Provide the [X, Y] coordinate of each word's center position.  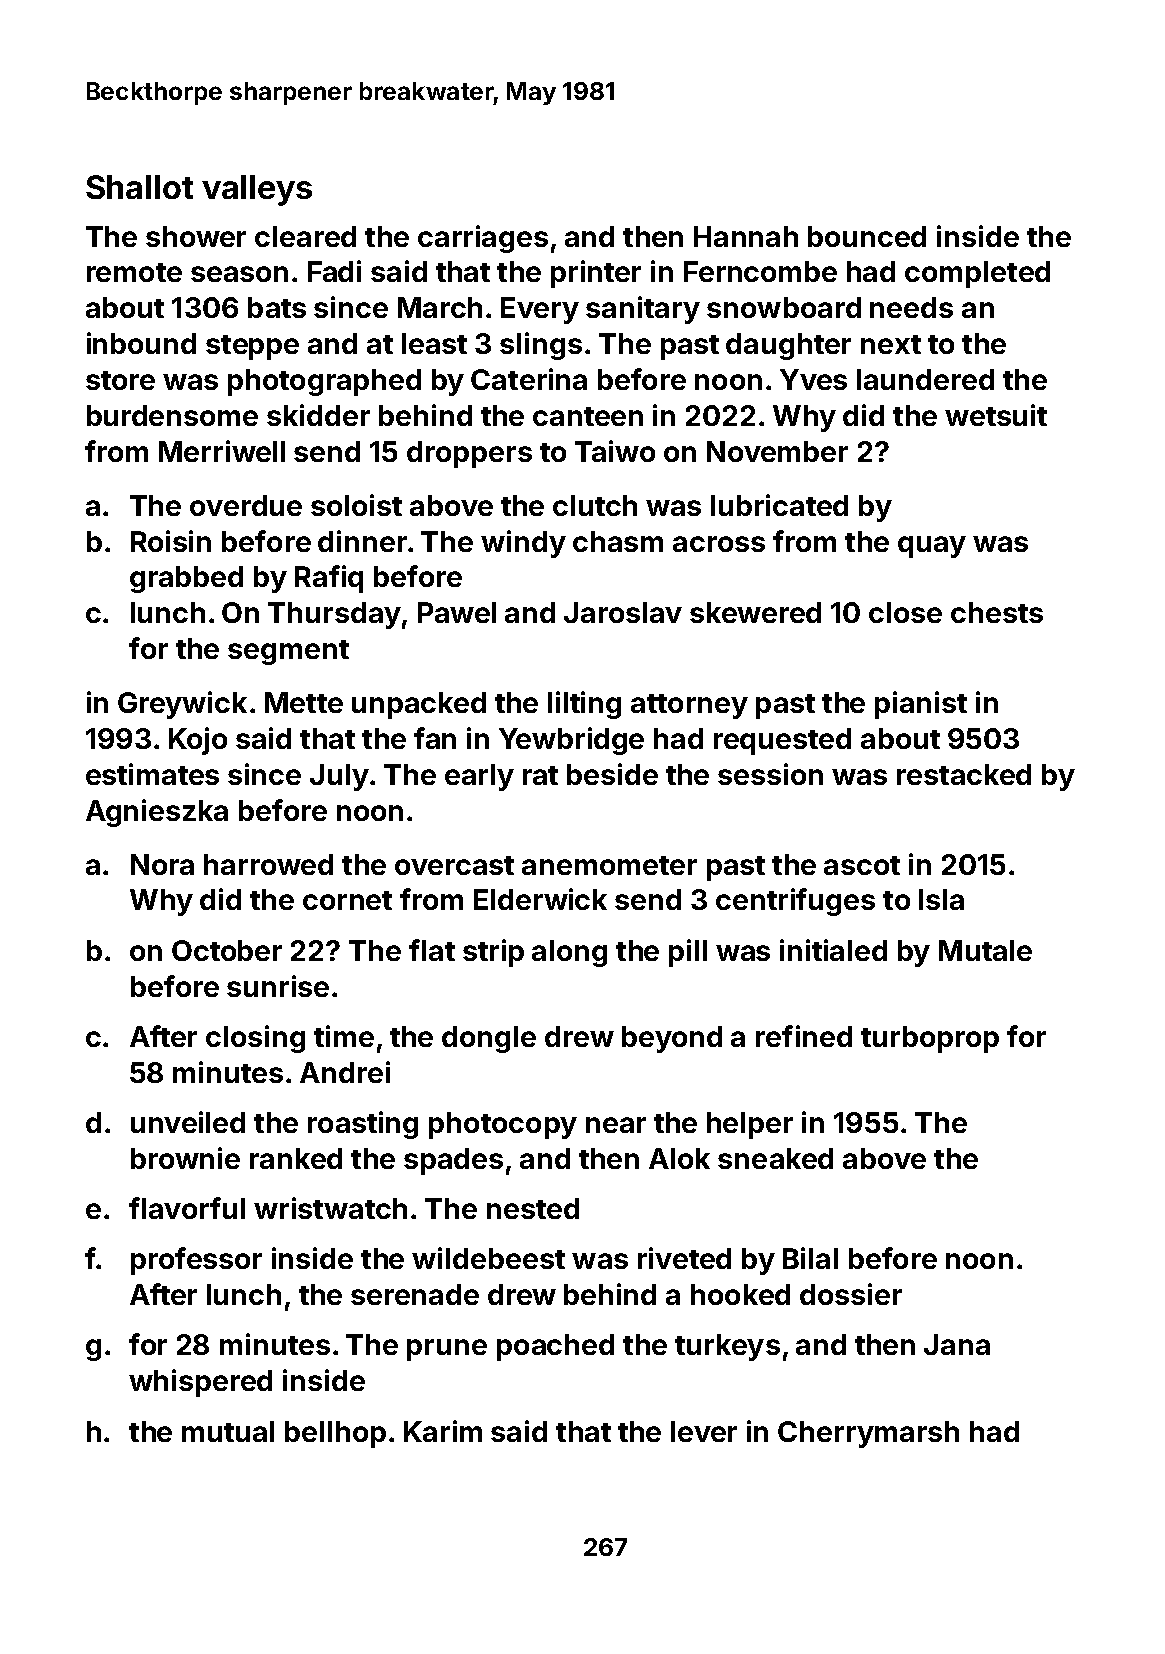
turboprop [930, 1039]
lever [704, 1431]
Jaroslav [623, 612]
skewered [755, 612]
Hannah [746, 236]
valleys [257, 190]
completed [977, 274]
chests [997, 612]
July [339, 777]
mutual [228, 1431]
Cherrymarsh [868, 1434]
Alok [679, 1158]
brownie [185, 1158]
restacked [964, 774]
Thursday [334, 615]
